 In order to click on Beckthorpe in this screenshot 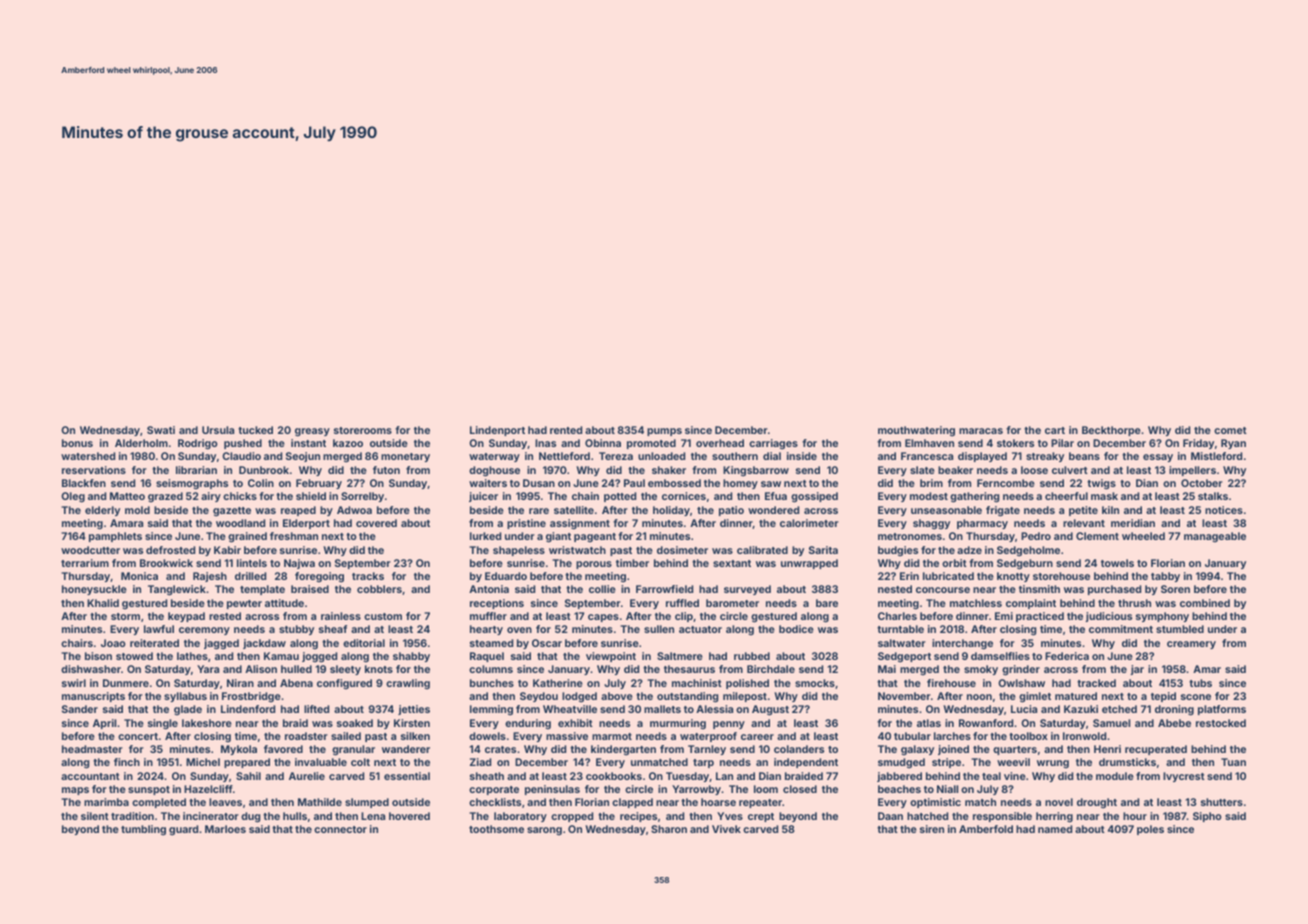, I will do `click(1111, 431)`.
